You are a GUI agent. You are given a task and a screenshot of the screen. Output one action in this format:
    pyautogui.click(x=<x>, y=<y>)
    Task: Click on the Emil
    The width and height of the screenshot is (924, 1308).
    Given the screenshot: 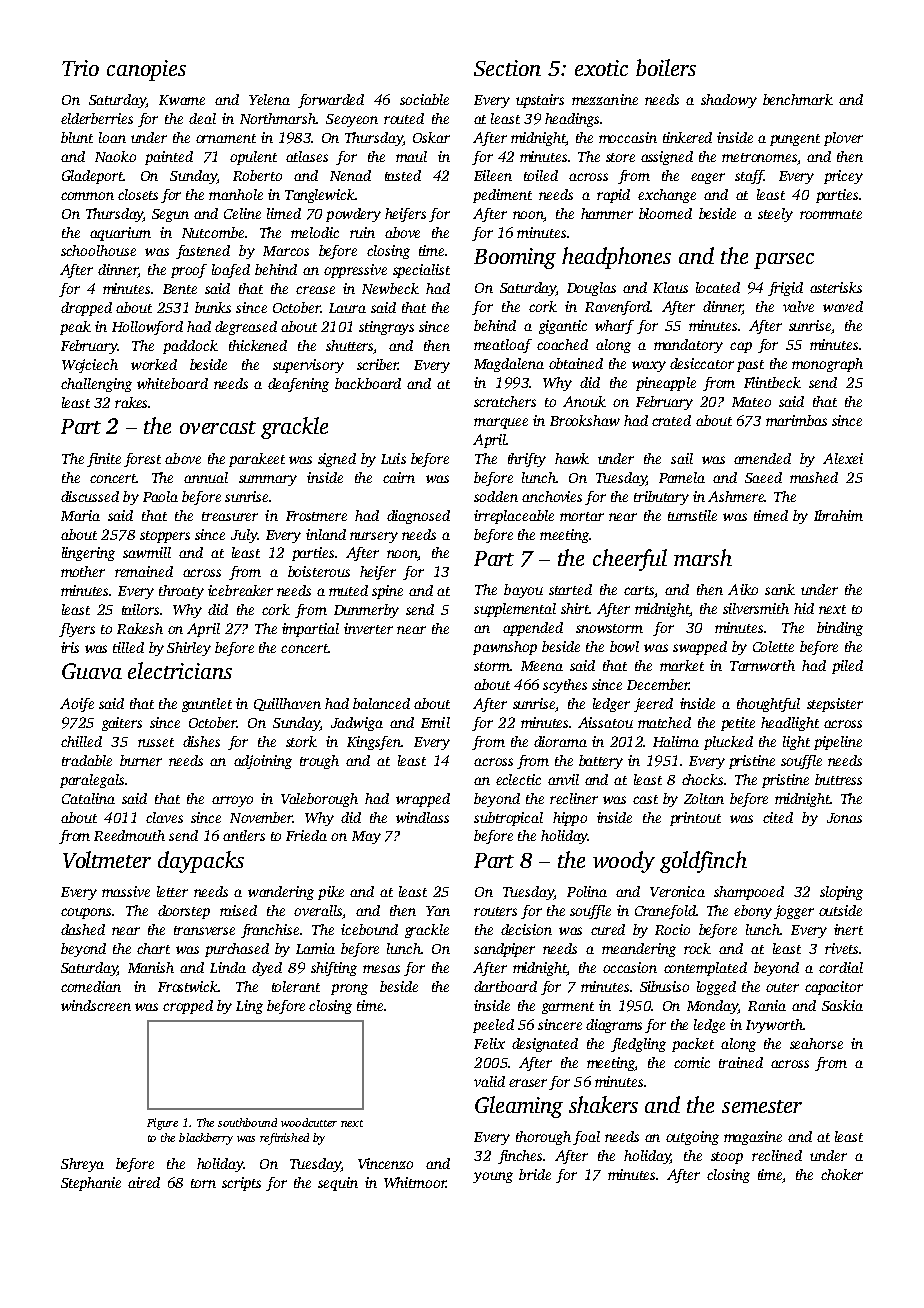 What is the action you would take?
    pyautogui.click(x=435, y=722)
